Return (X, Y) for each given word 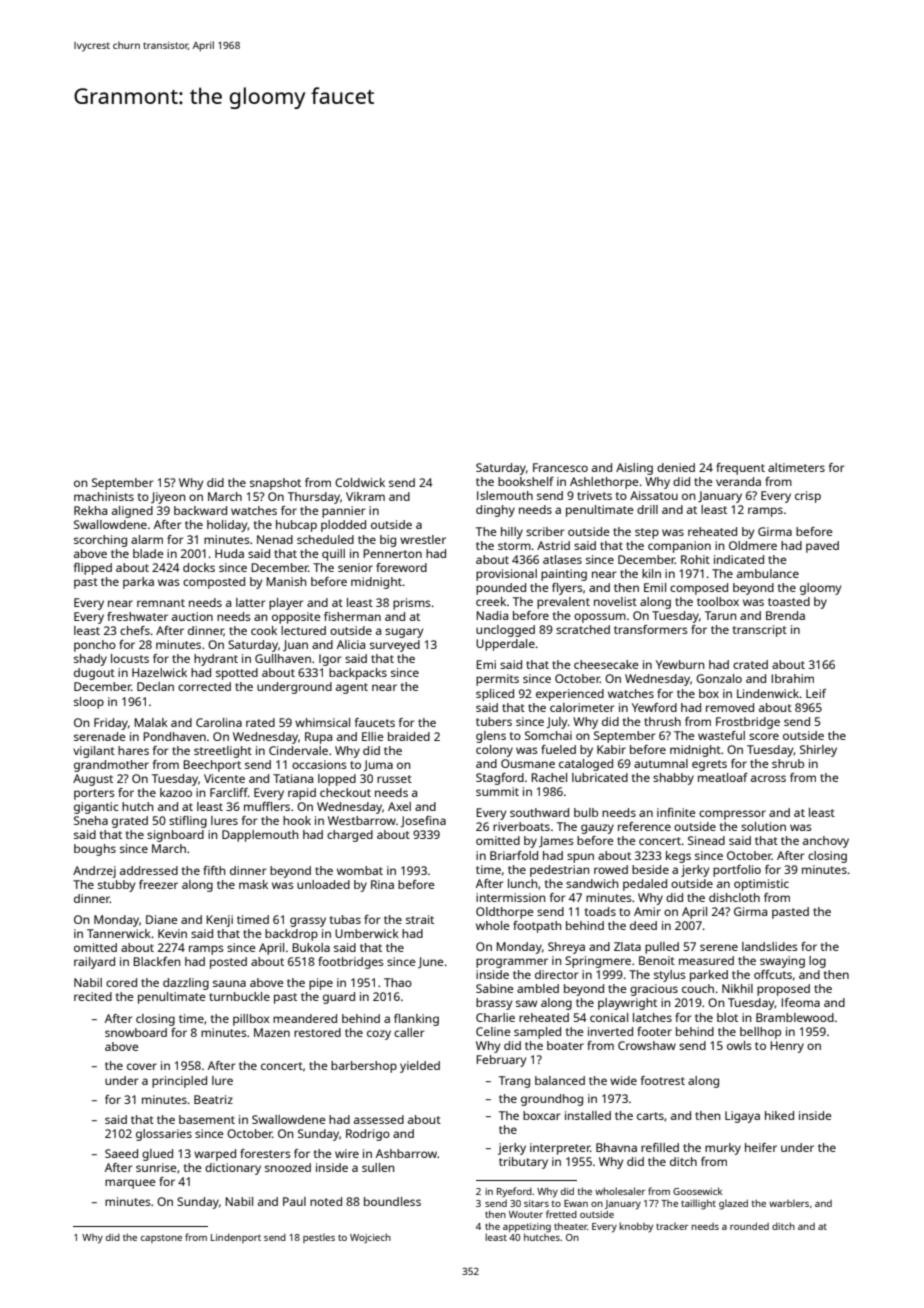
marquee (130, 1184)
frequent (740, 469)
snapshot (275, 484)
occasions (319, 764)
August (93, 780)
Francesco (560, 467)
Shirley (818, 751)
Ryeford (514, 1192)
